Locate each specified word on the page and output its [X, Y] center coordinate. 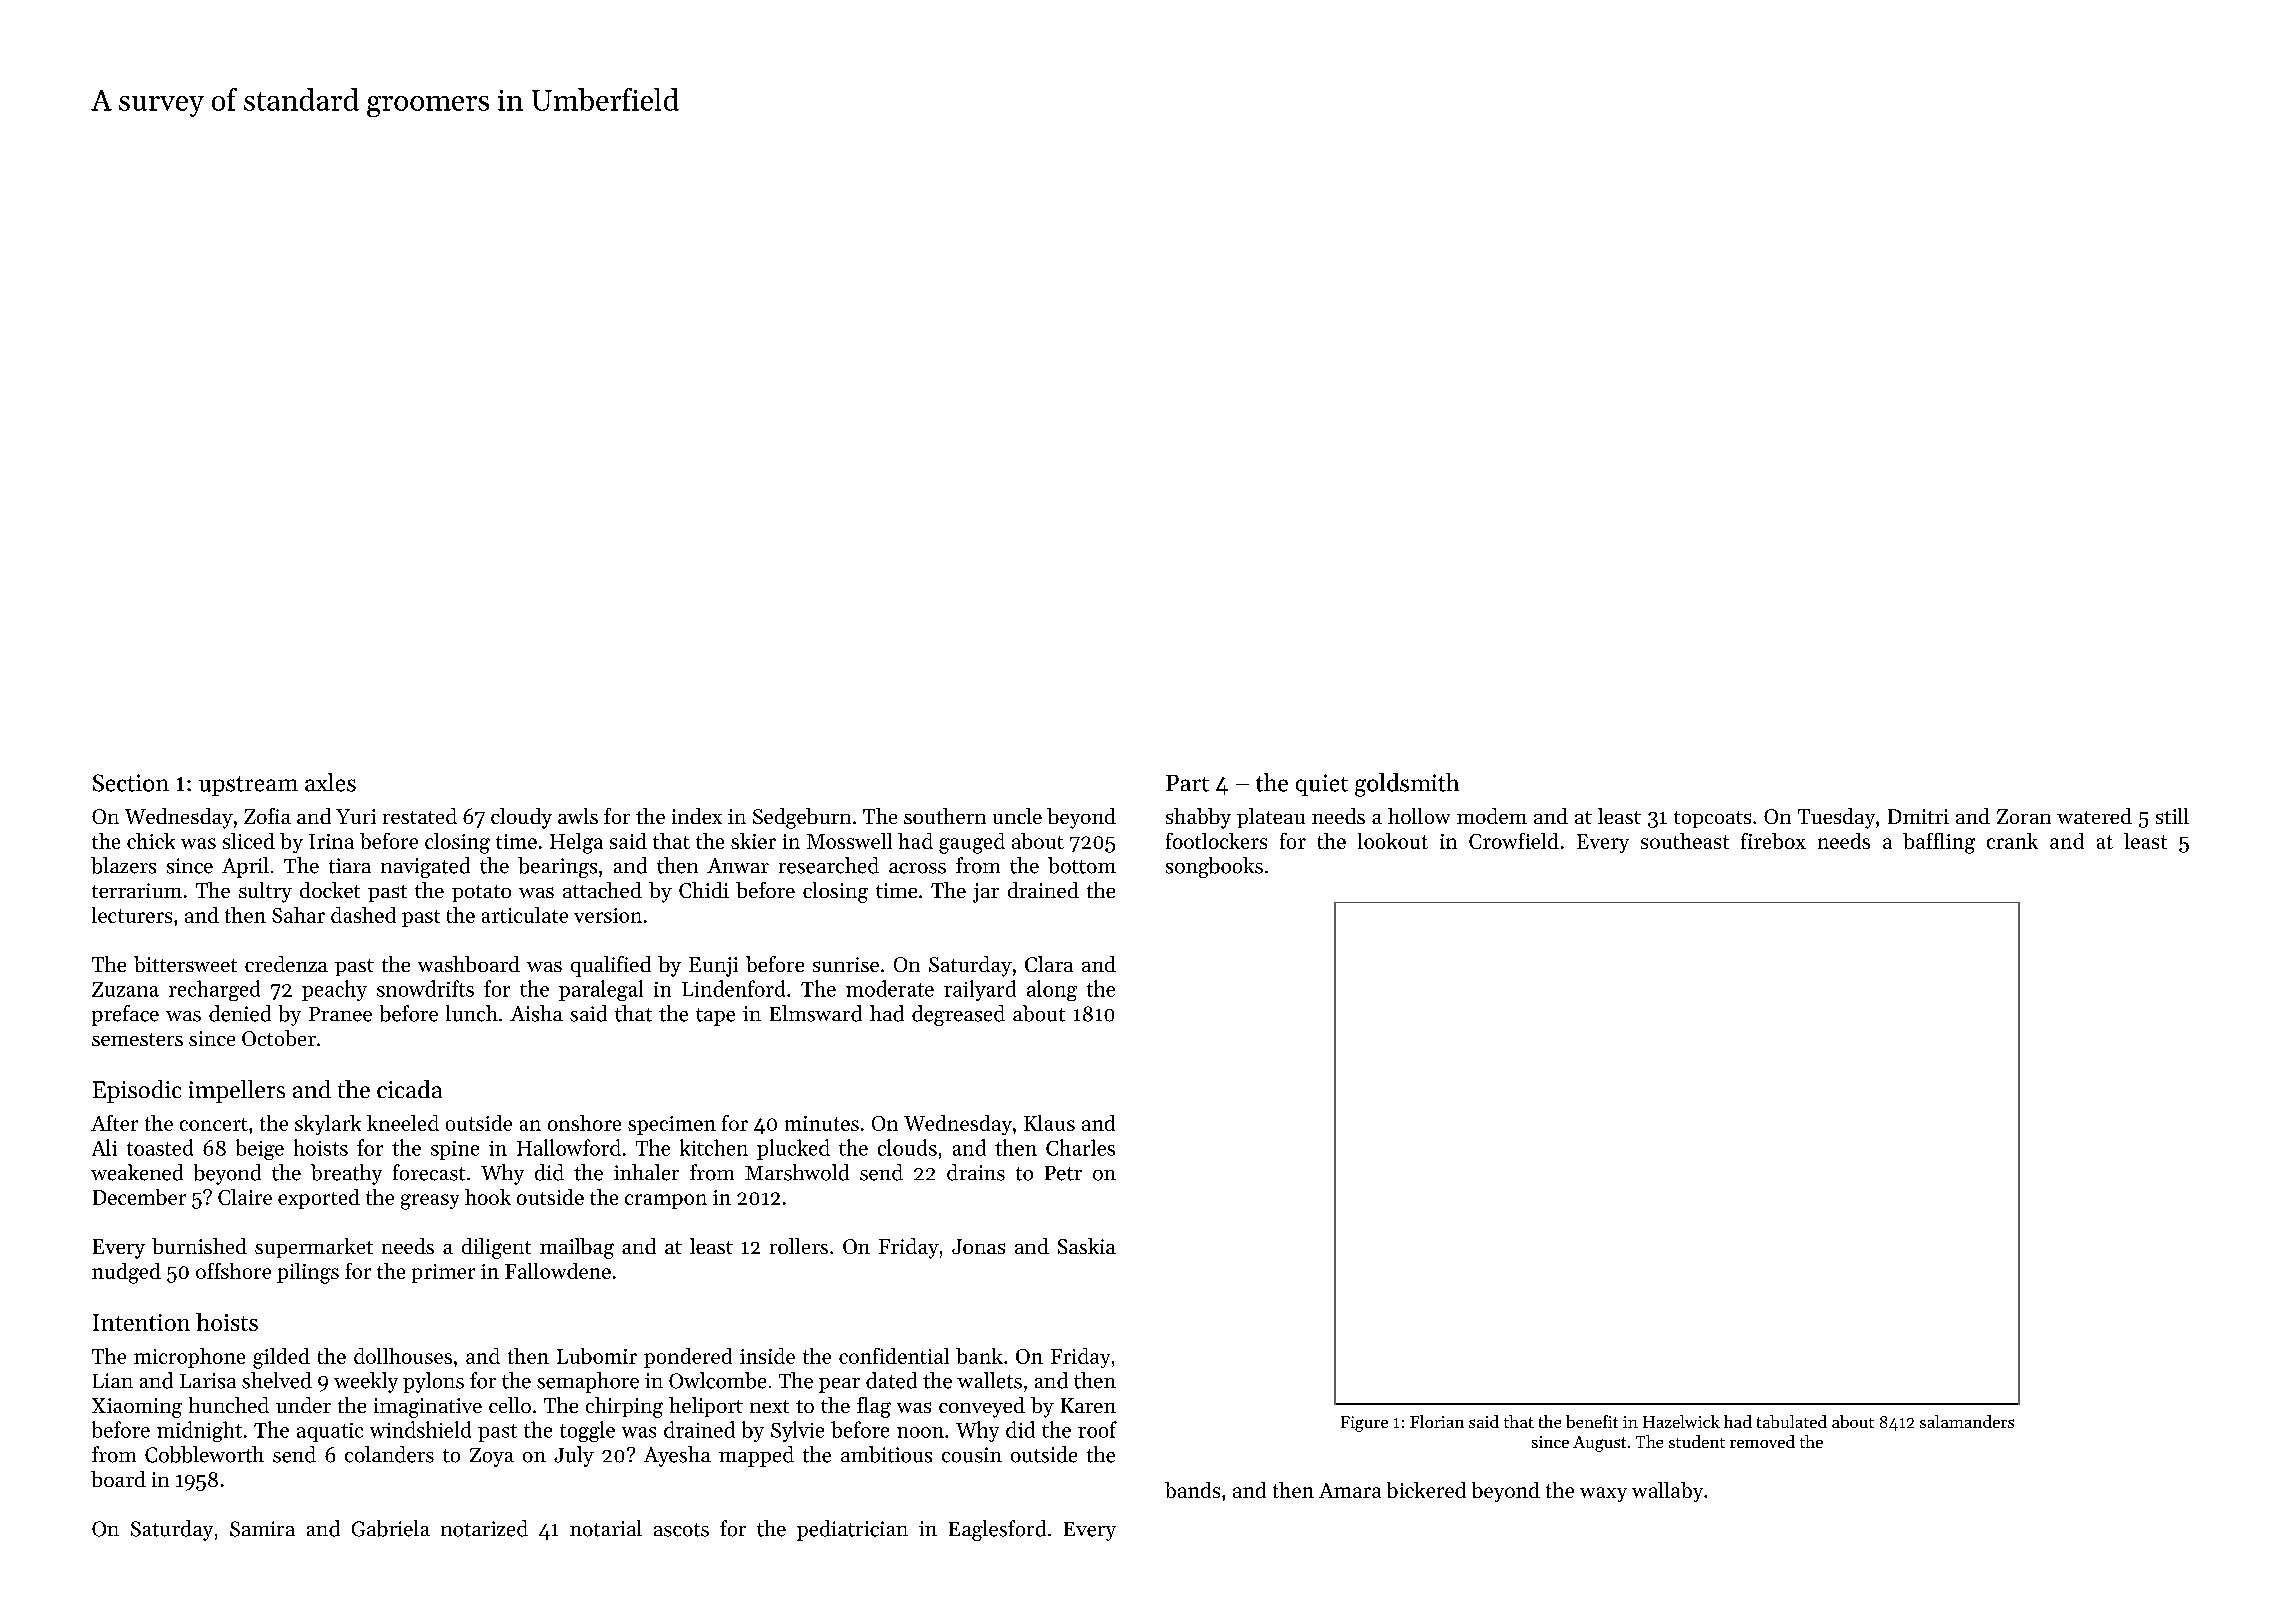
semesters [137, 1039]
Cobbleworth [204, 1454]
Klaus [1049, 1123]
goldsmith [1407, 785]
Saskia [1087, 1246]
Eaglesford [997, 1530]
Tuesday [1836, 818]
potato [481, 893]
